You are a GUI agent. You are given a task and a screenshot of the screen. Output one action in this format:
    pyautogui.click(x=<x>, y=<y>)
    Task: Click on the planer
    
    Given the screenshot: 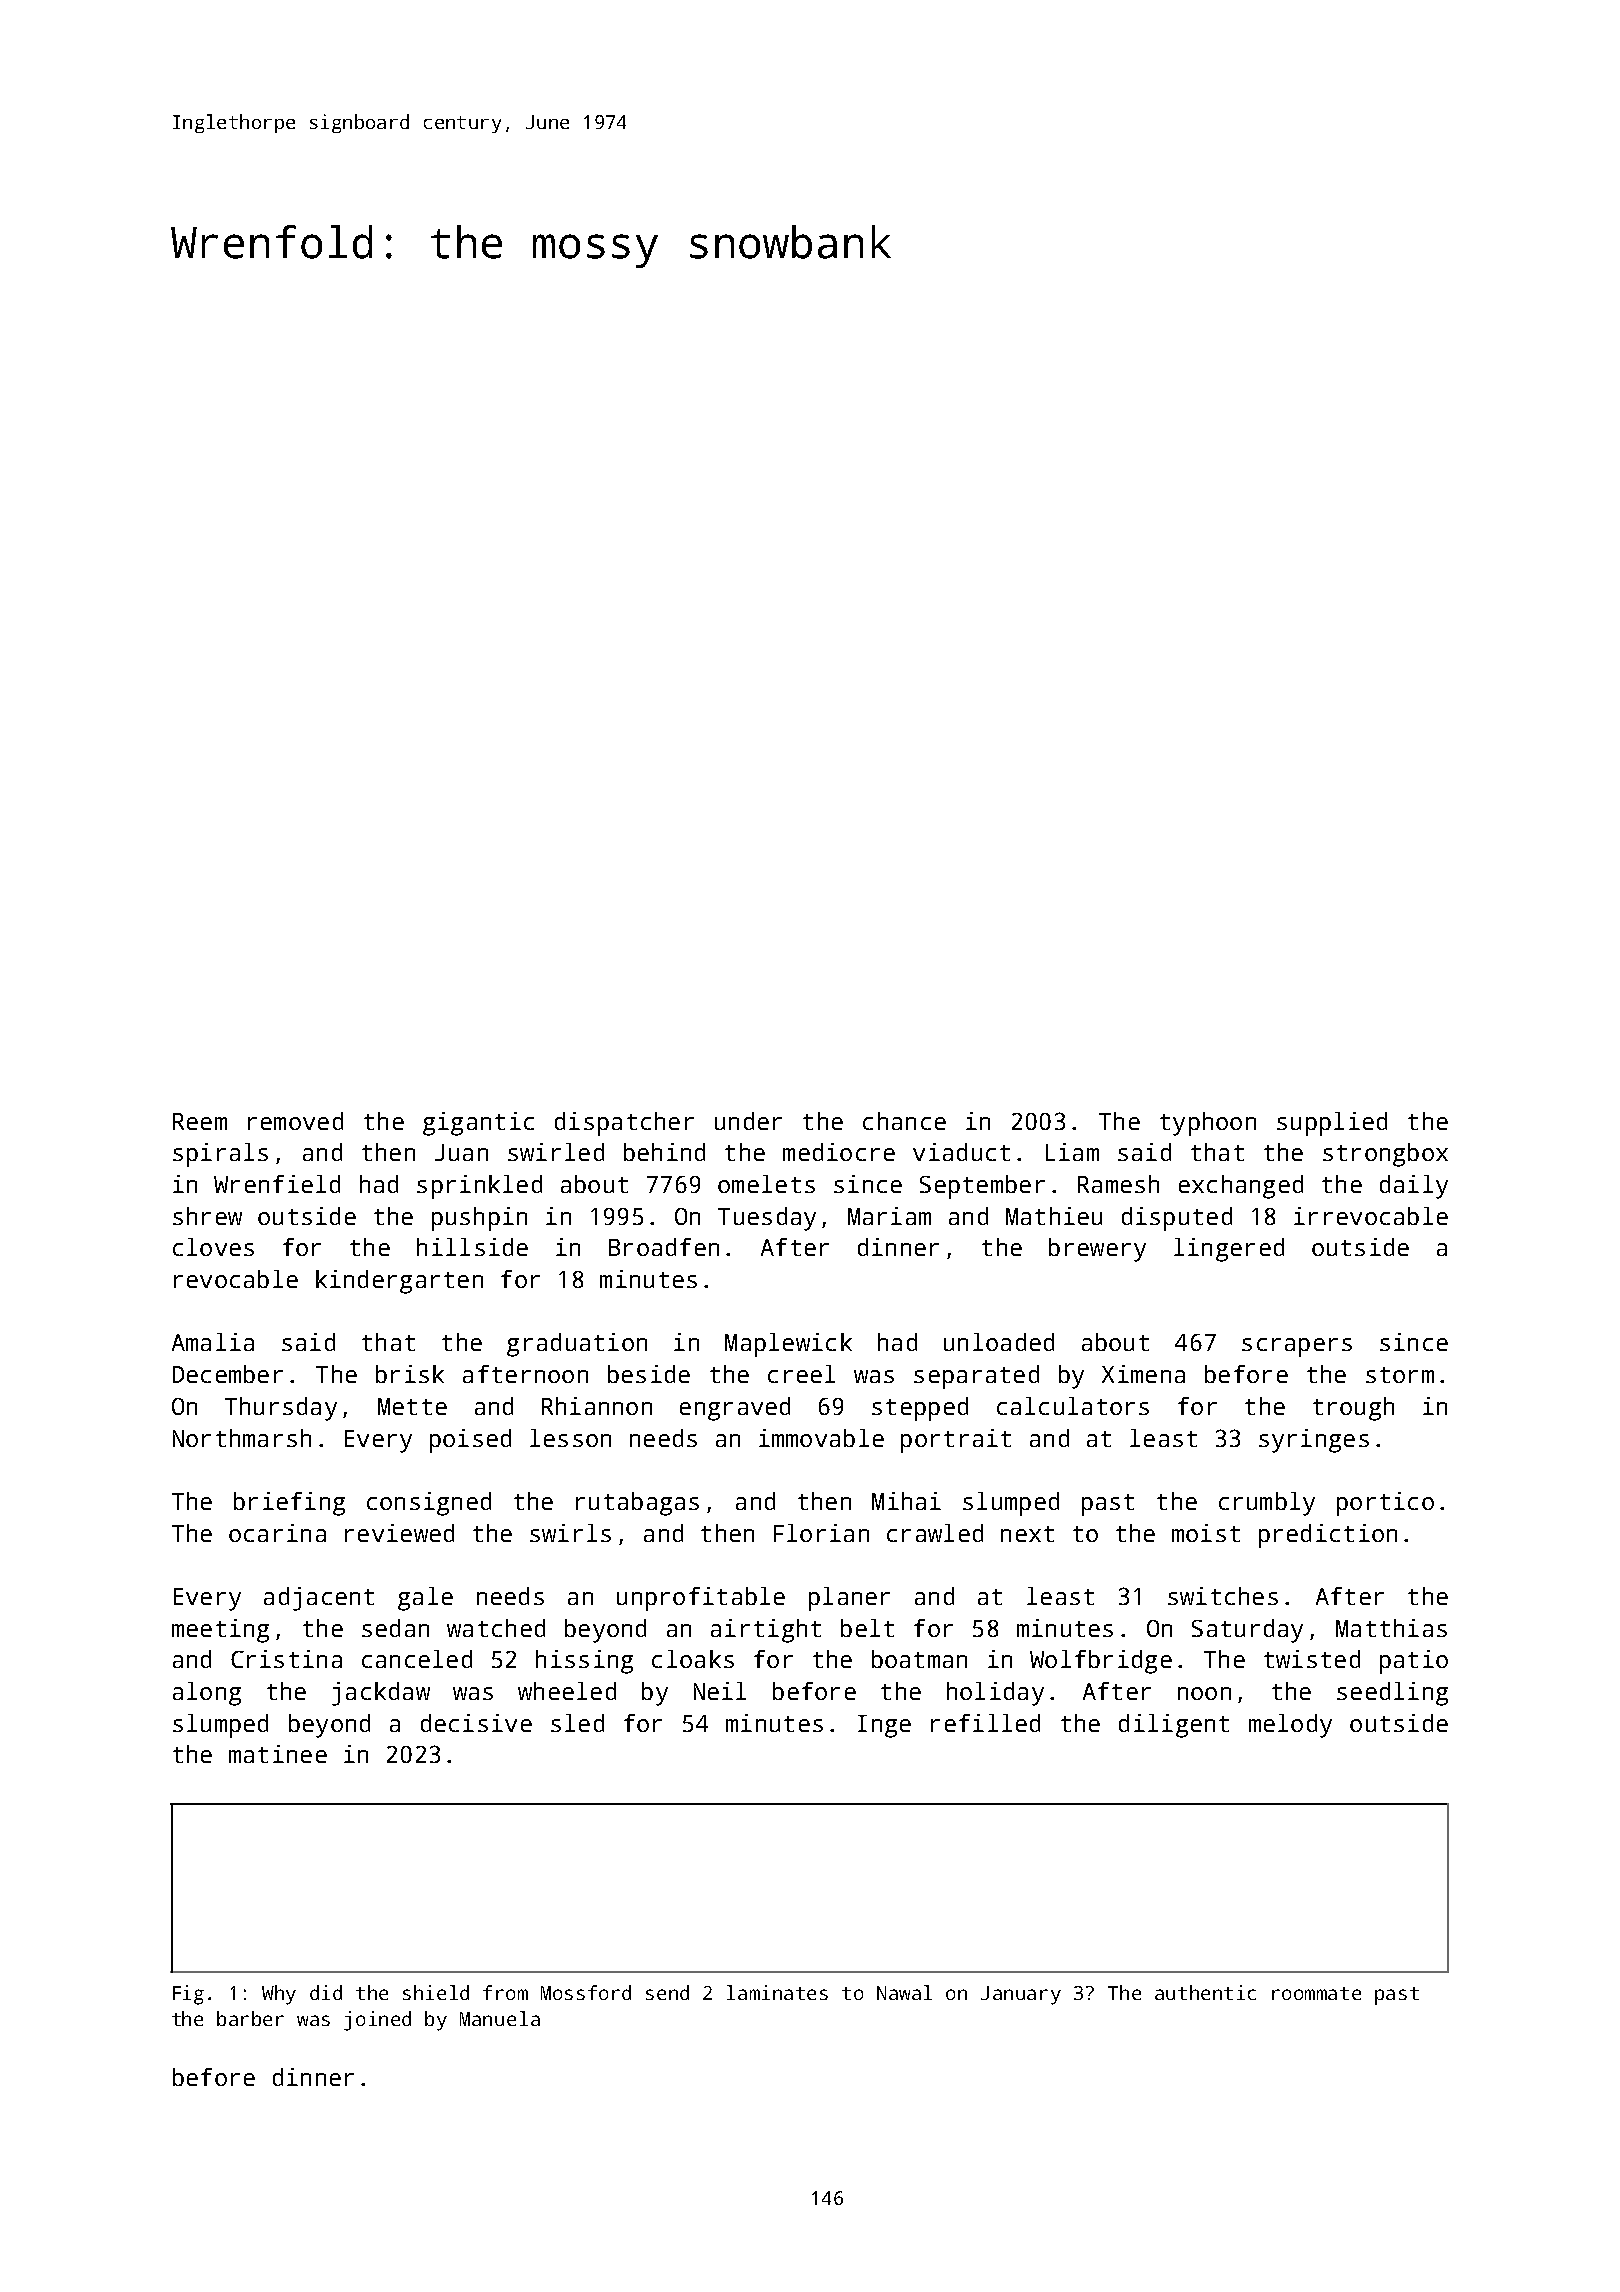 What is the action you would take?
    pyautogui.click(x=849, y=1599)
